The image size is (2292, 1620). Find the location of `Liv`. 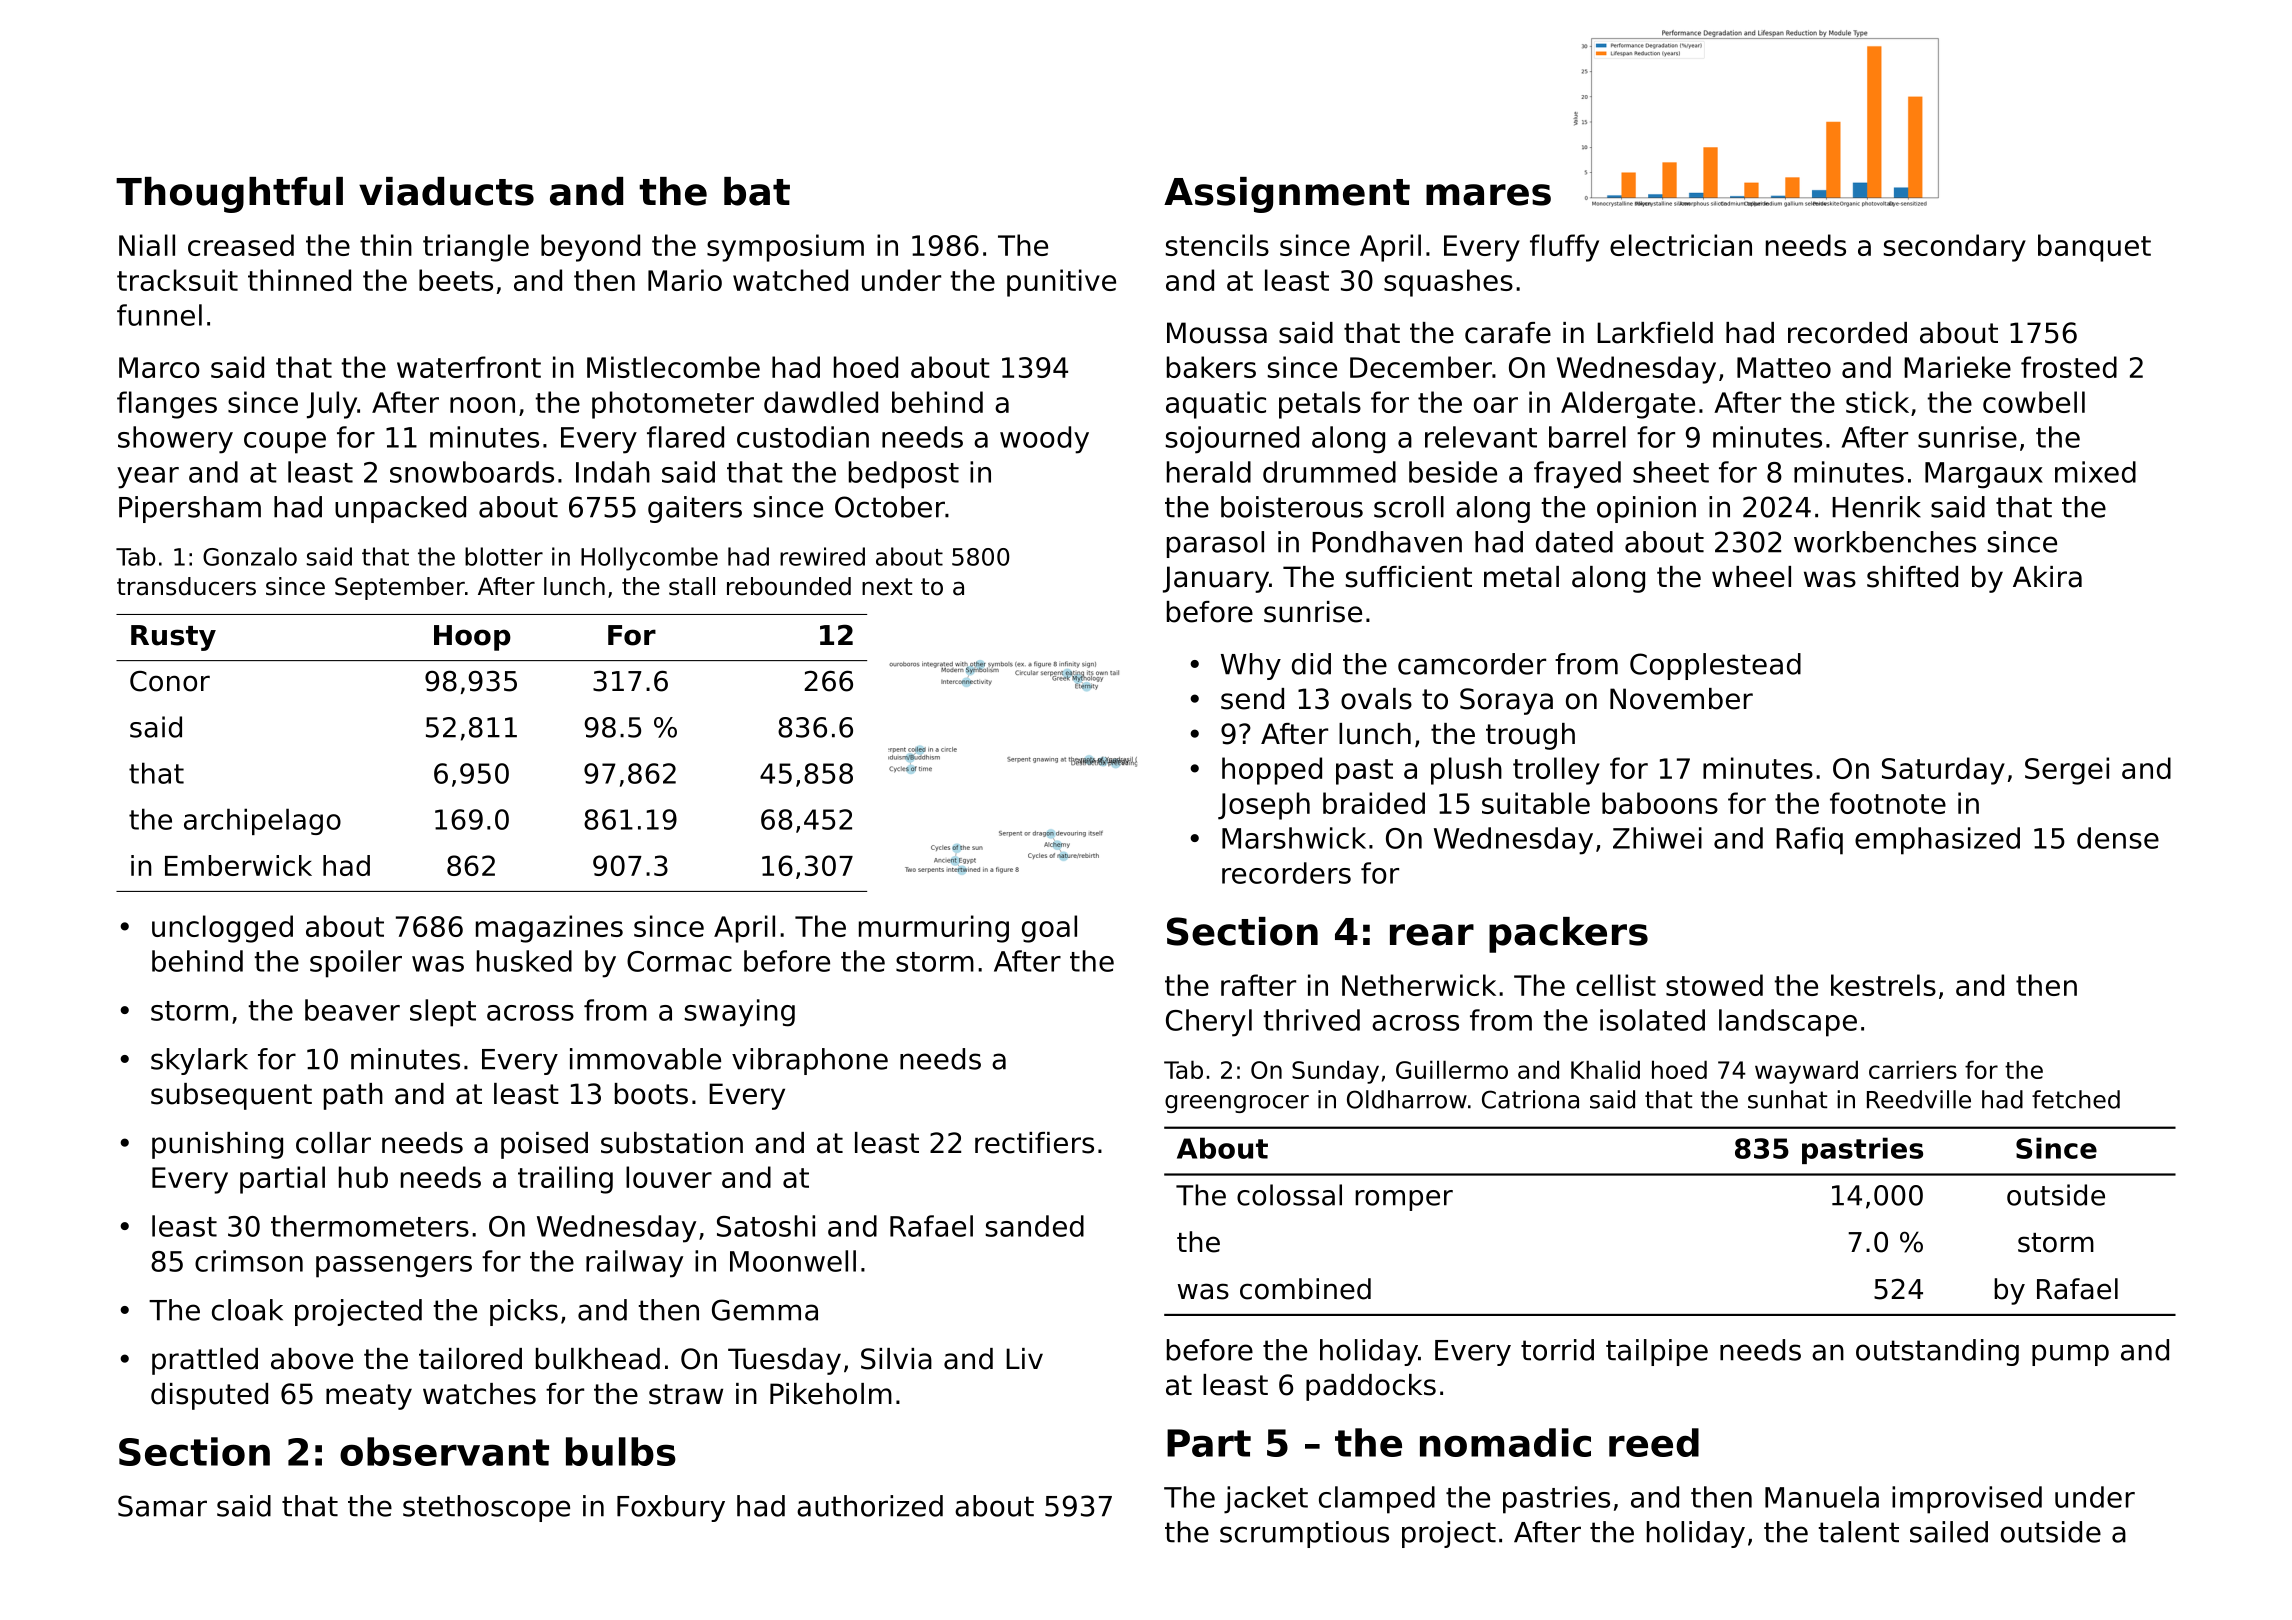

Liv is located at coordinates (1024, 1358).
